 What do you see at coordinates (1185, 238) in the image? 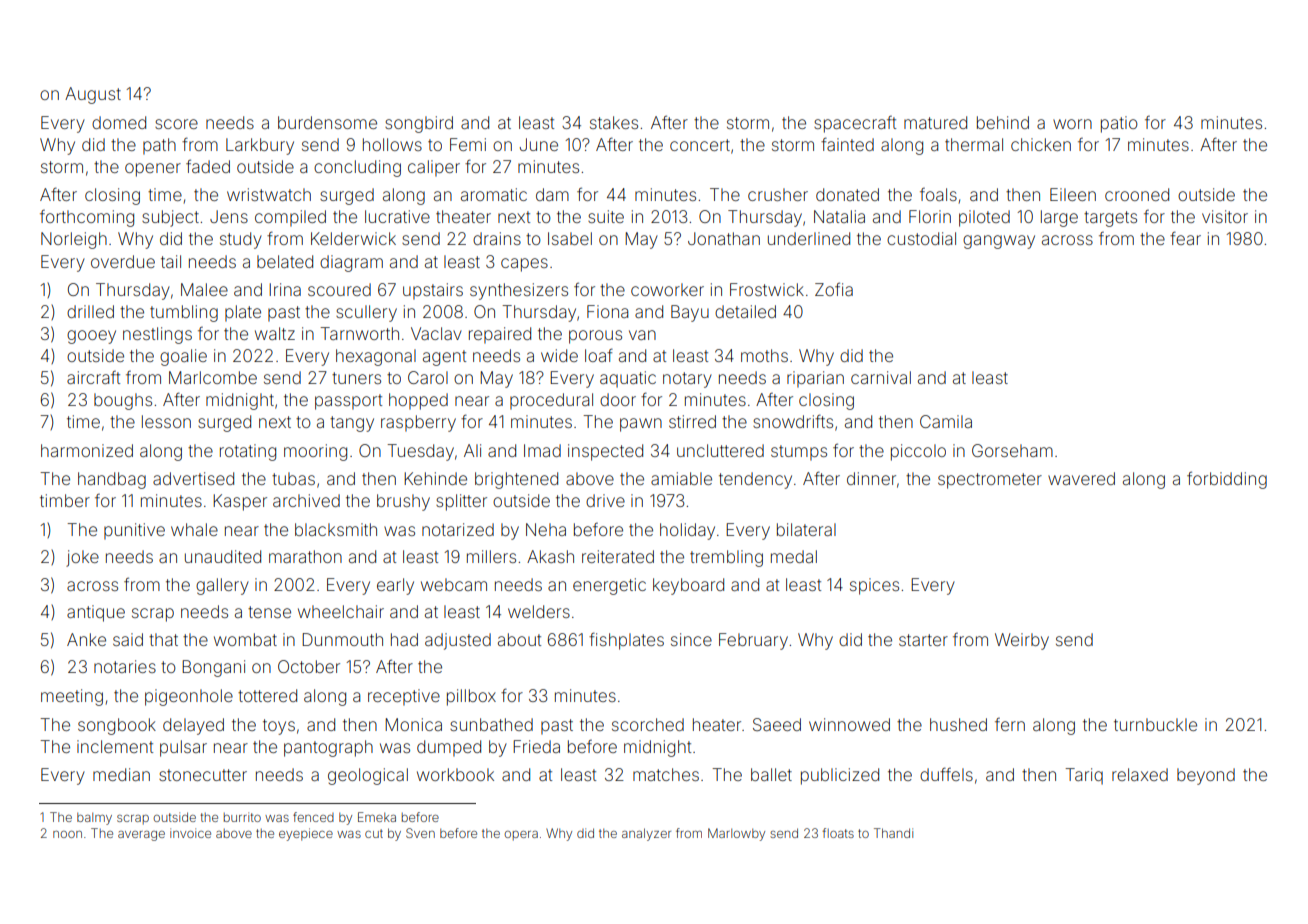
I see `fear` at bounding box center [1185, 238].
